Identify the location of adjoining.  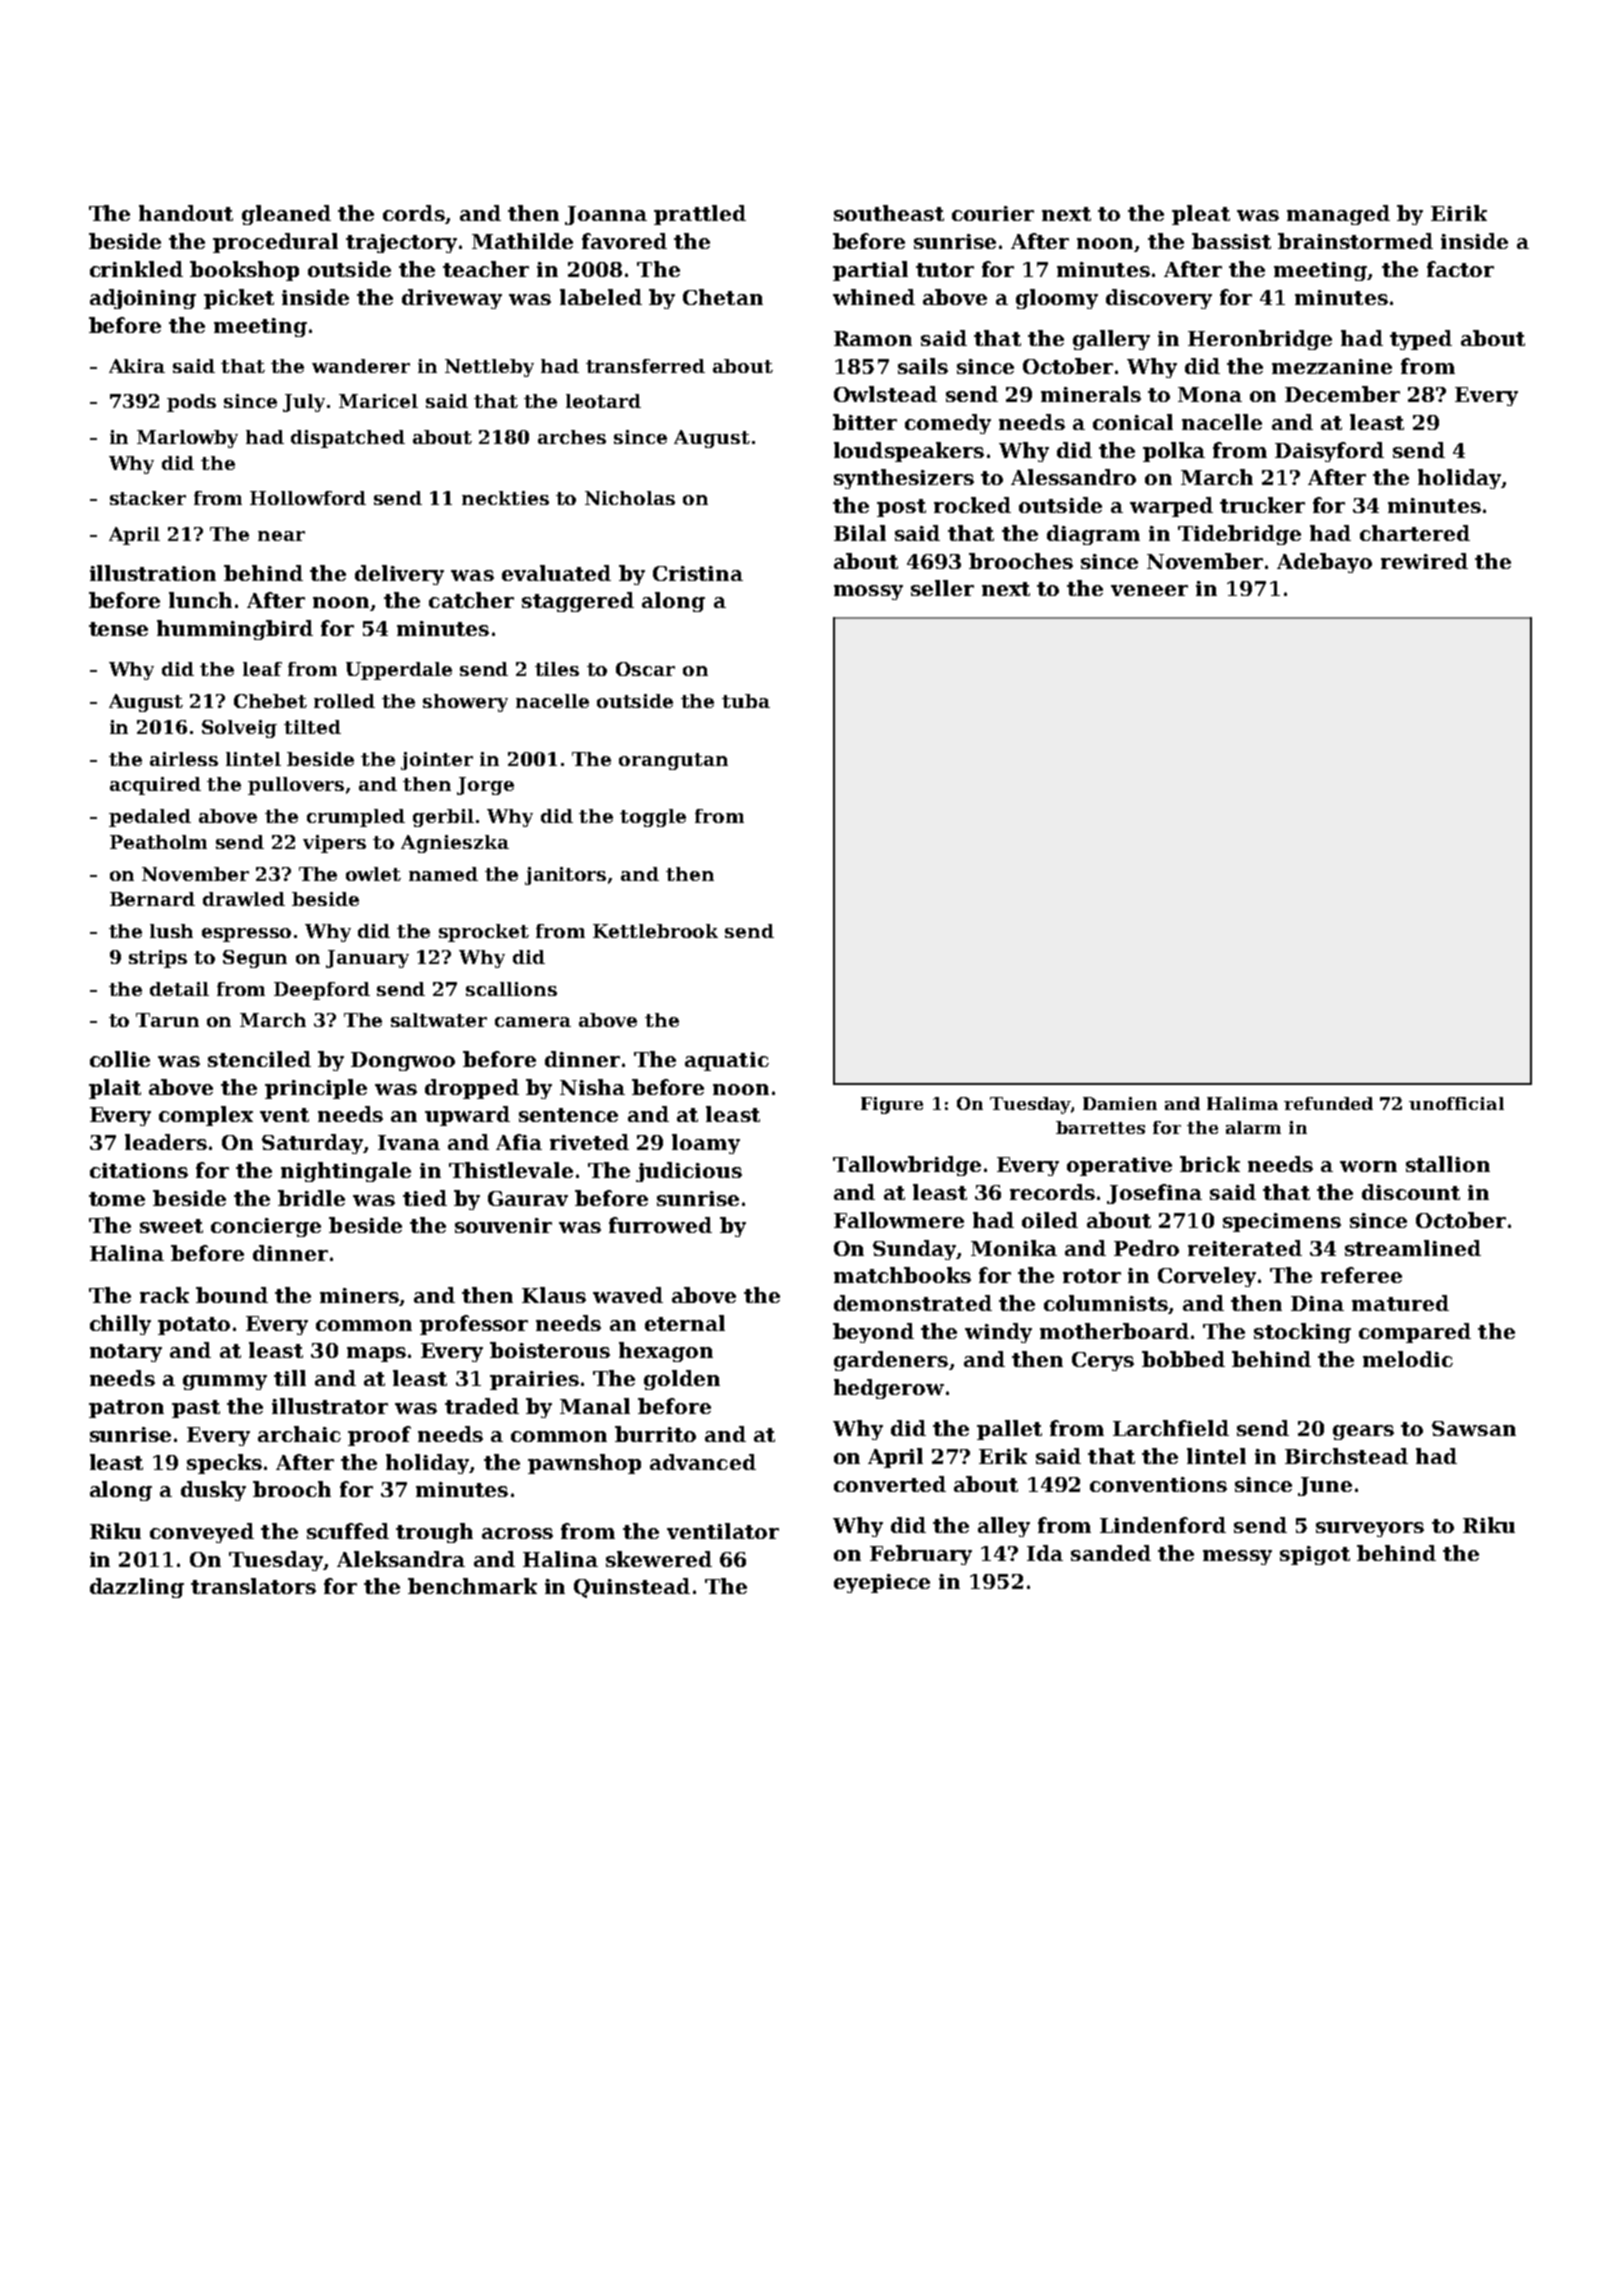
(143, 299).
